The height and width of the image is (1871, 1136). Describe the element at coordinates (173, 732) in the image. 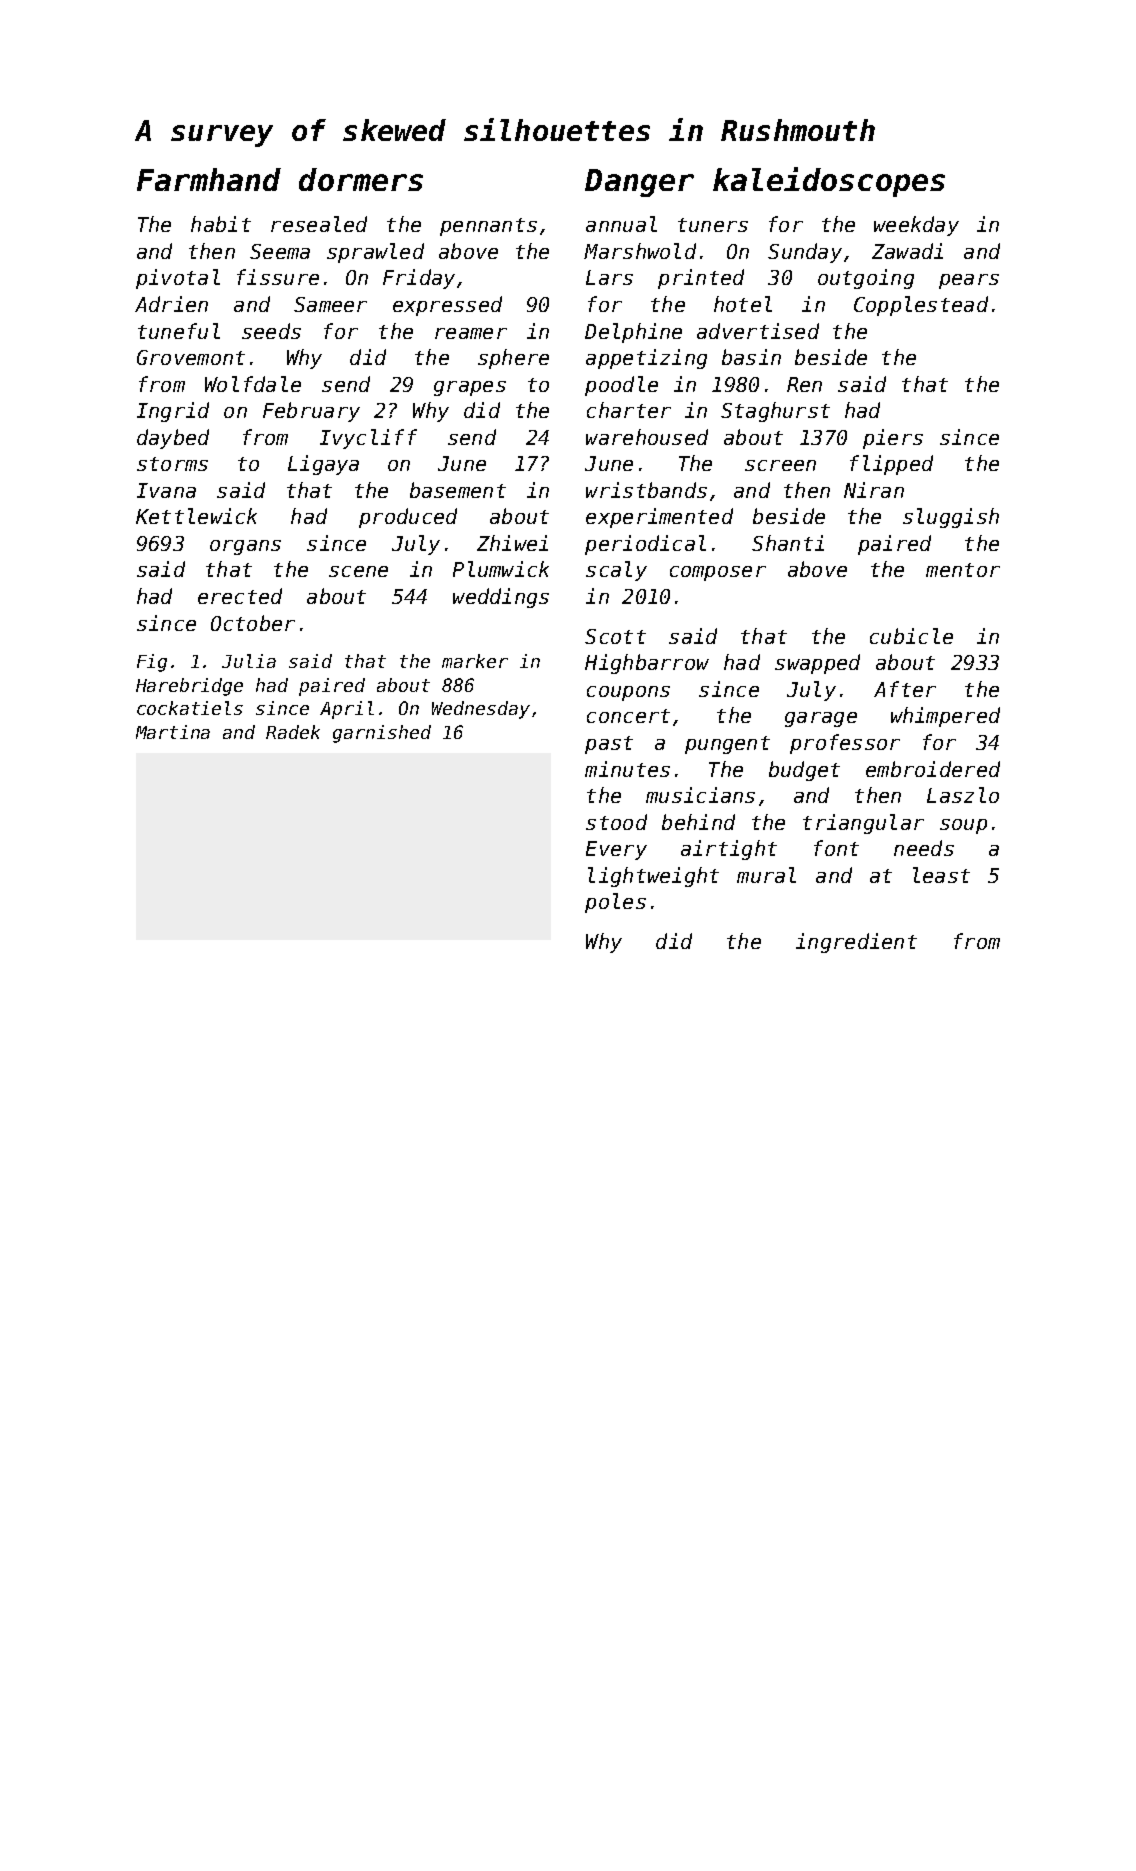

I see `Martina` at that location.
